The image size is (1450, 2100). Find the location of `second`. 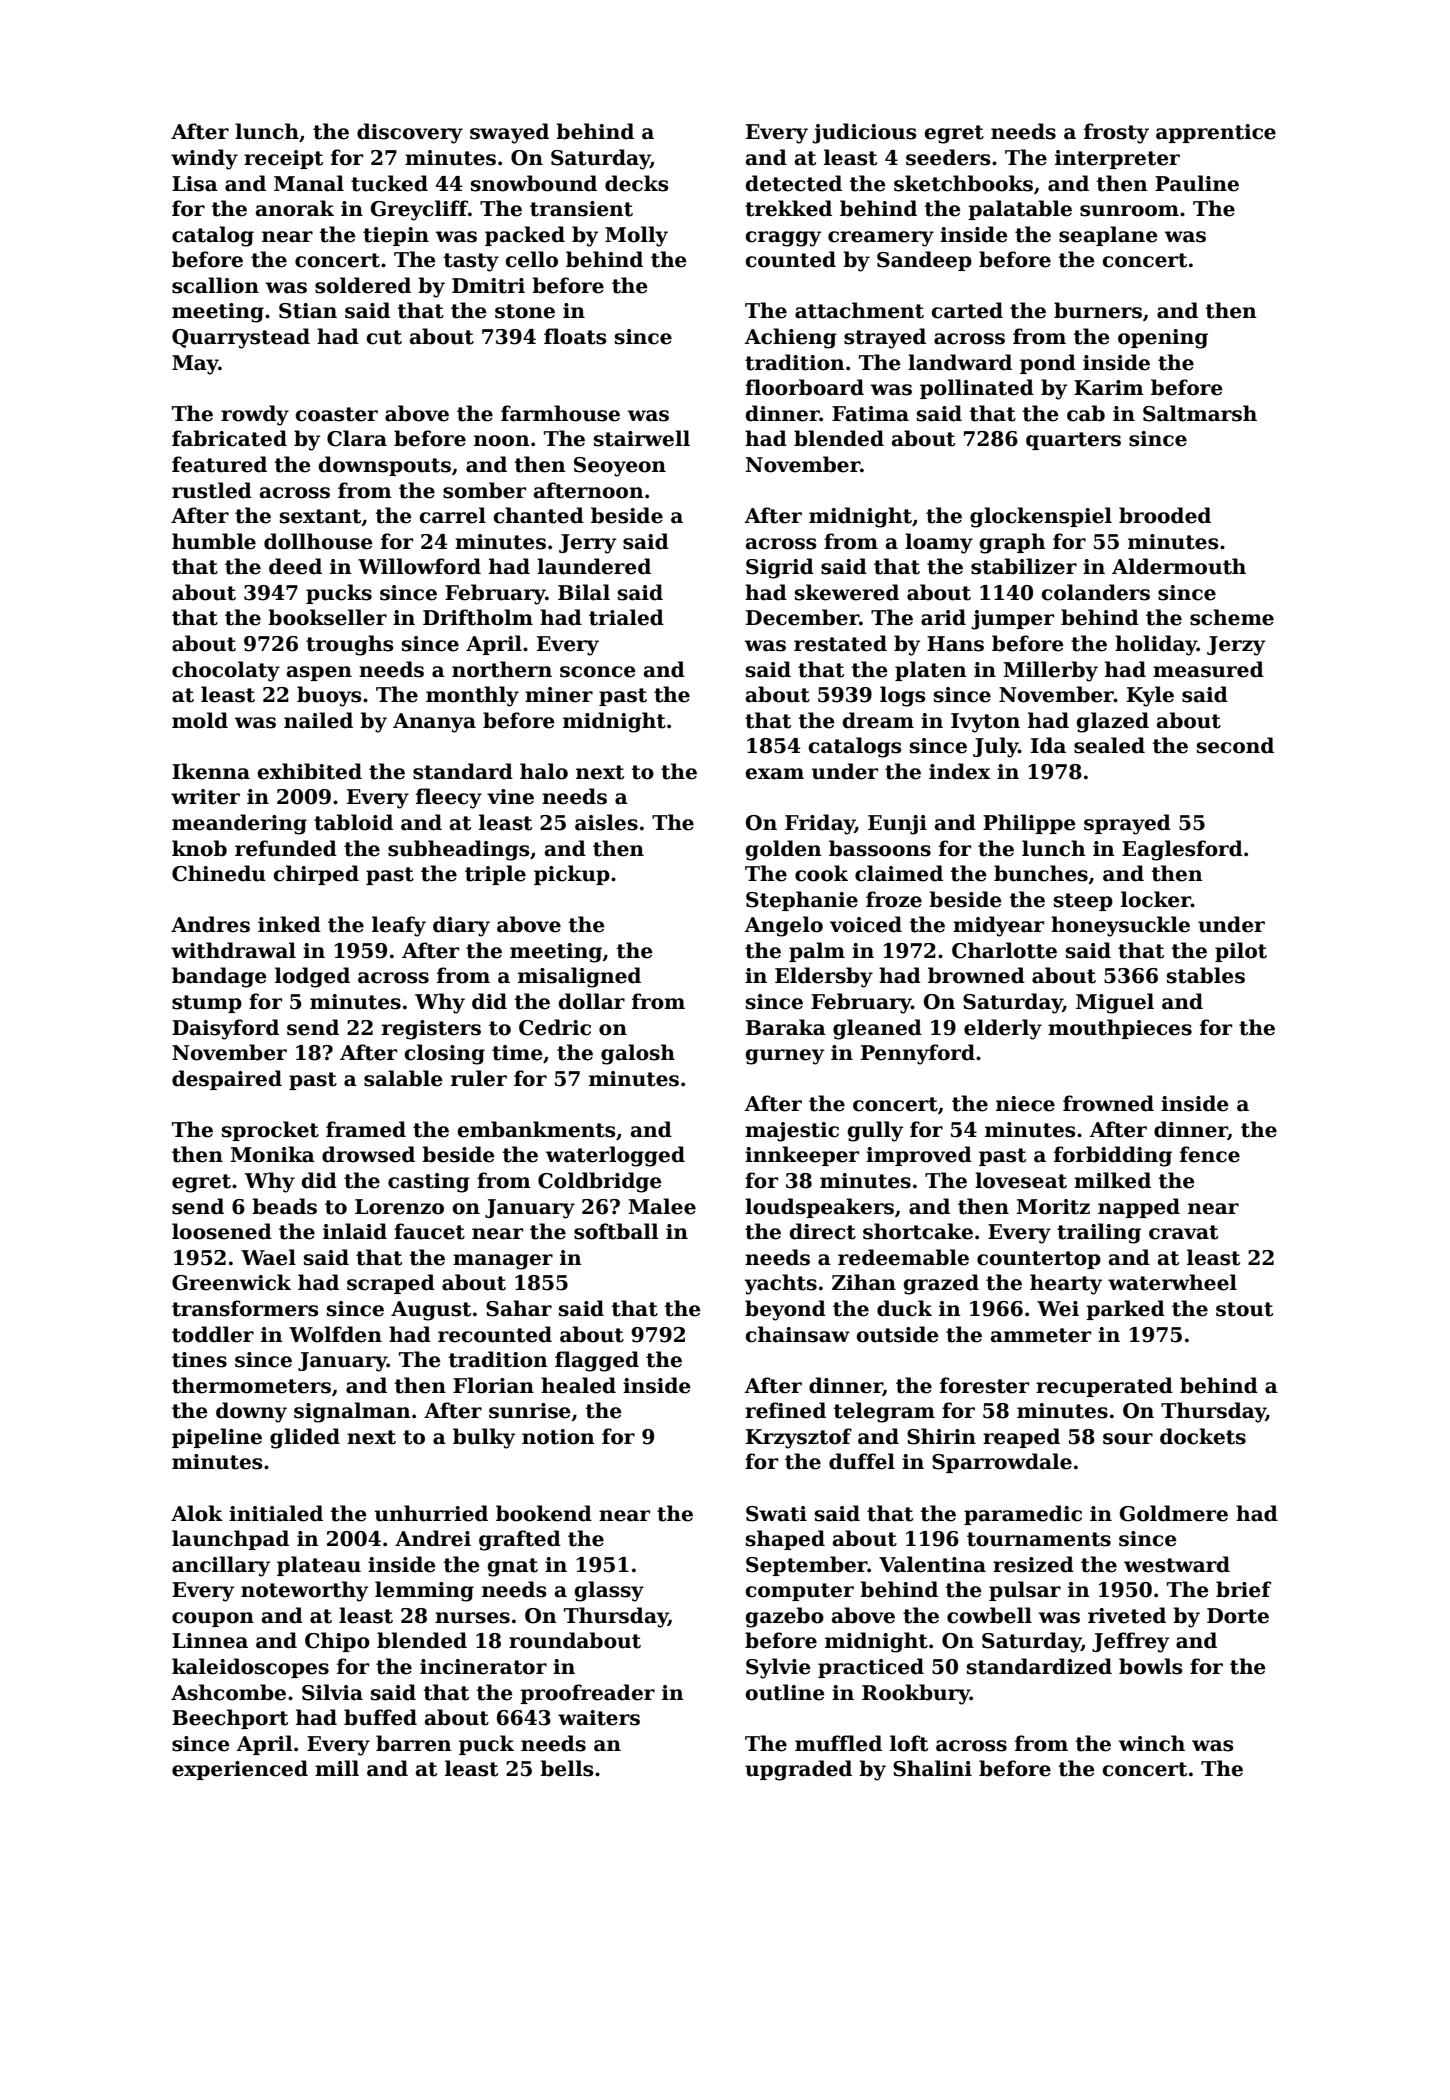

second is located at coordinates (1235, 745).
